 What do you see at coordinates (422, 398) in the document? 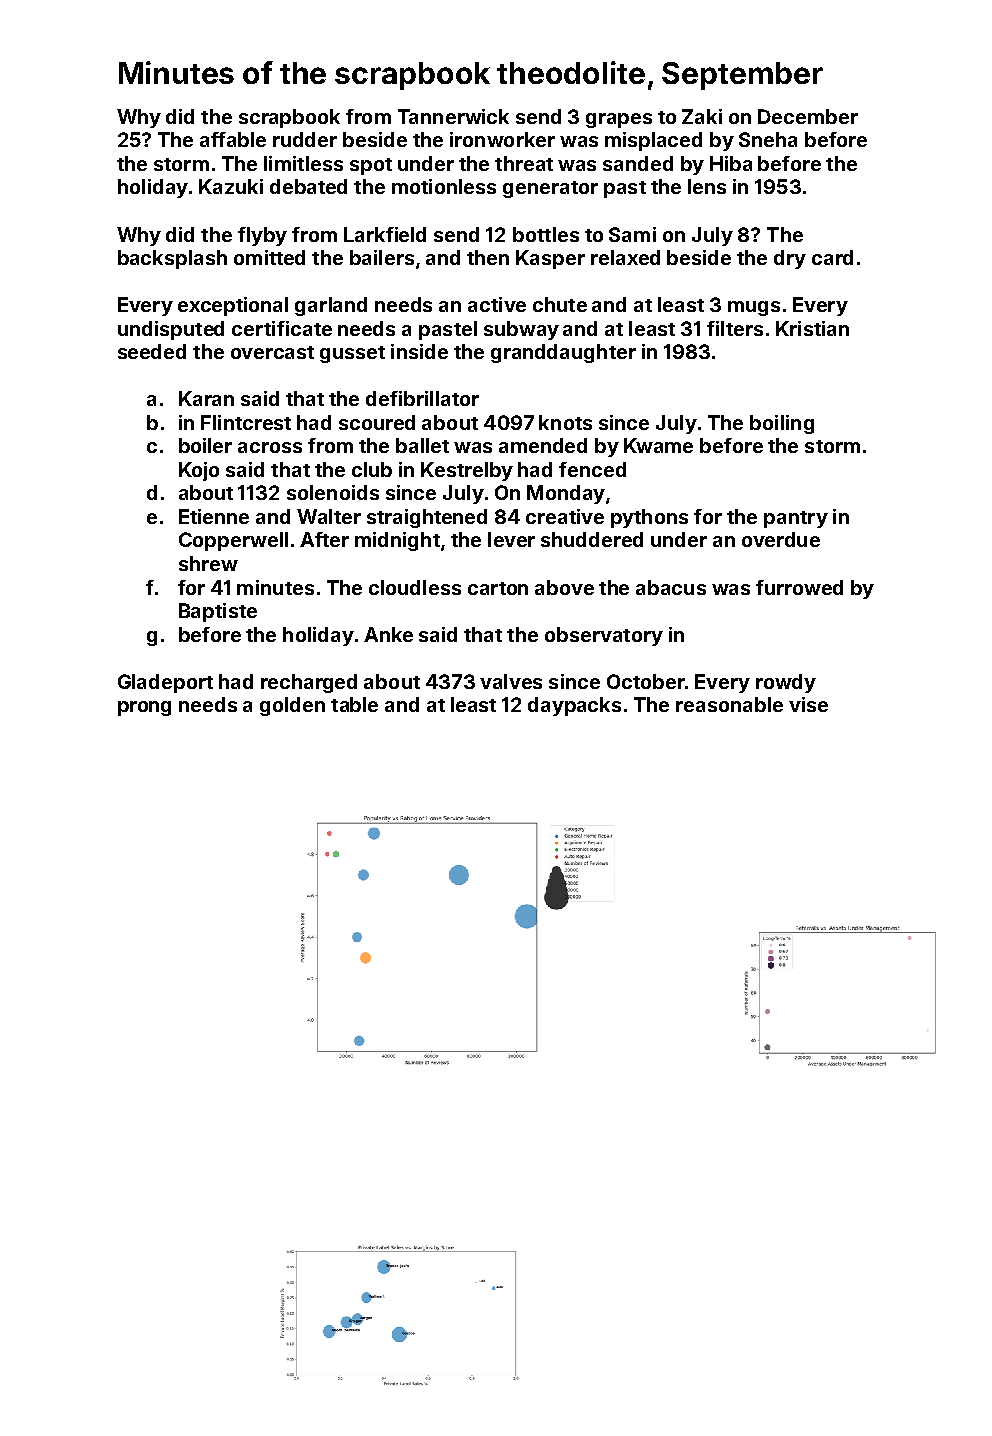
I see `defibrillator` at bounding box center [422, 398].
